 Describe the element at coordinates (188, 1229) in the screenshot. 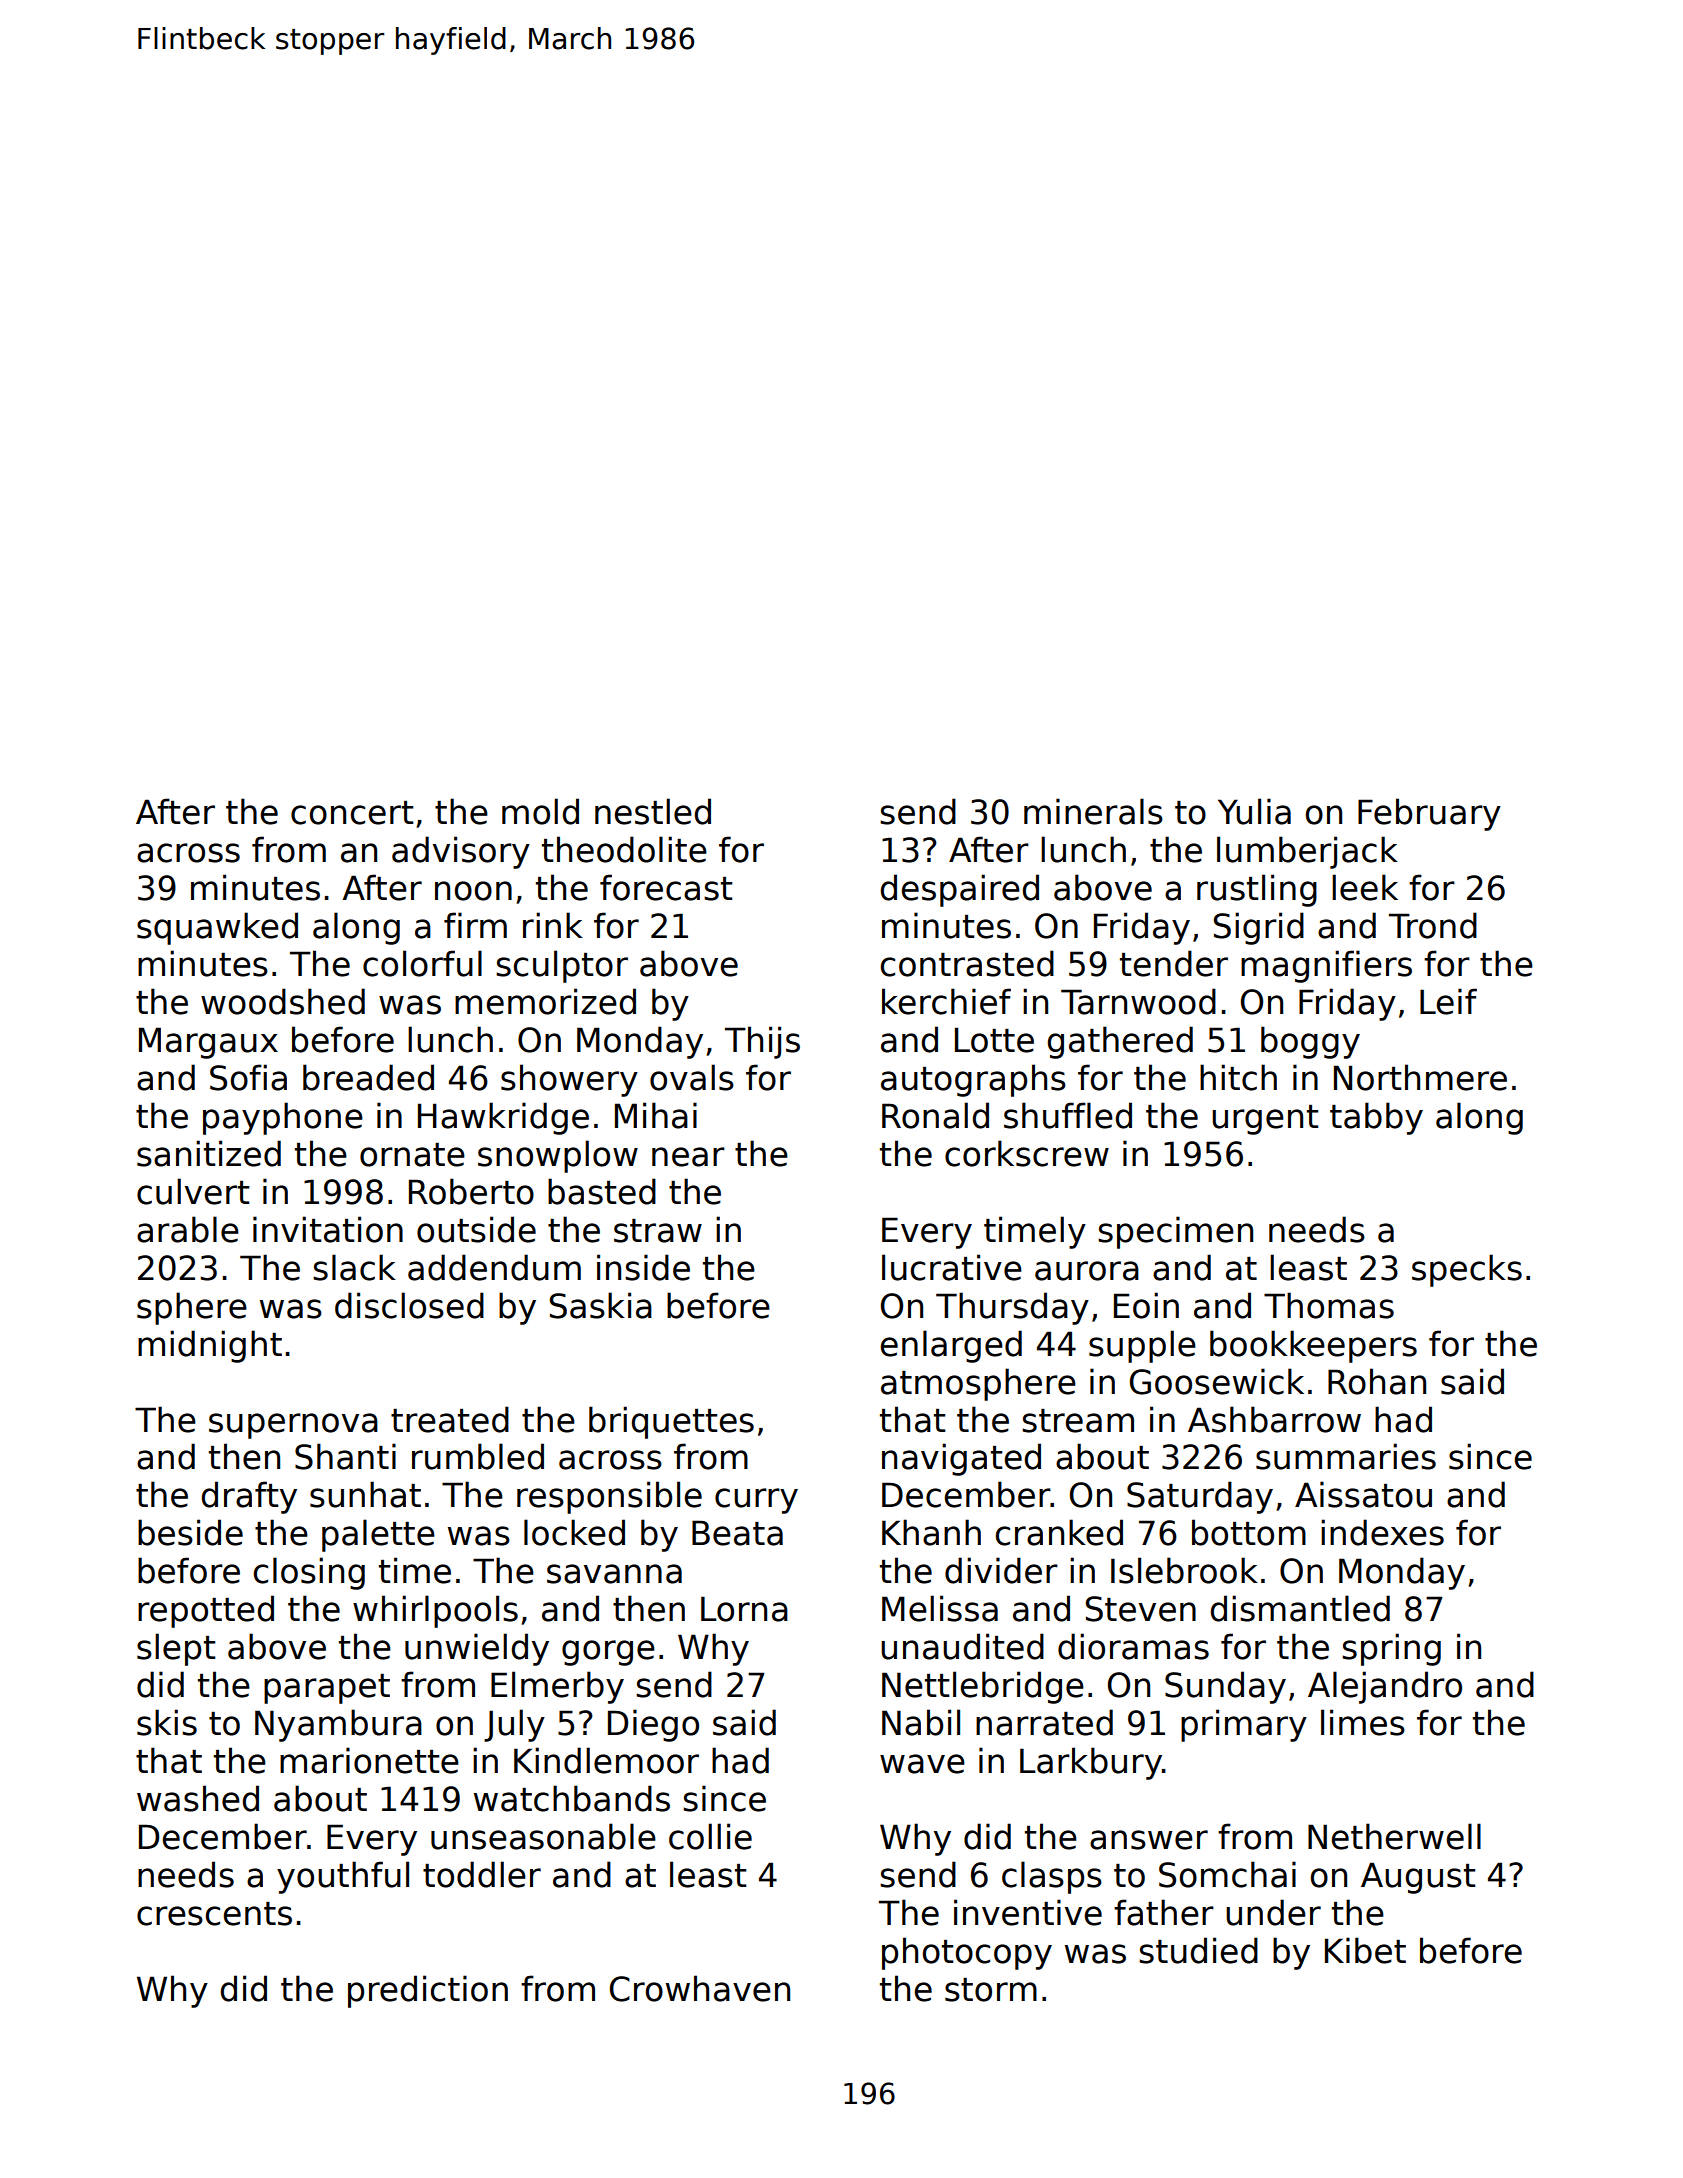

I see `arable` at that location.
